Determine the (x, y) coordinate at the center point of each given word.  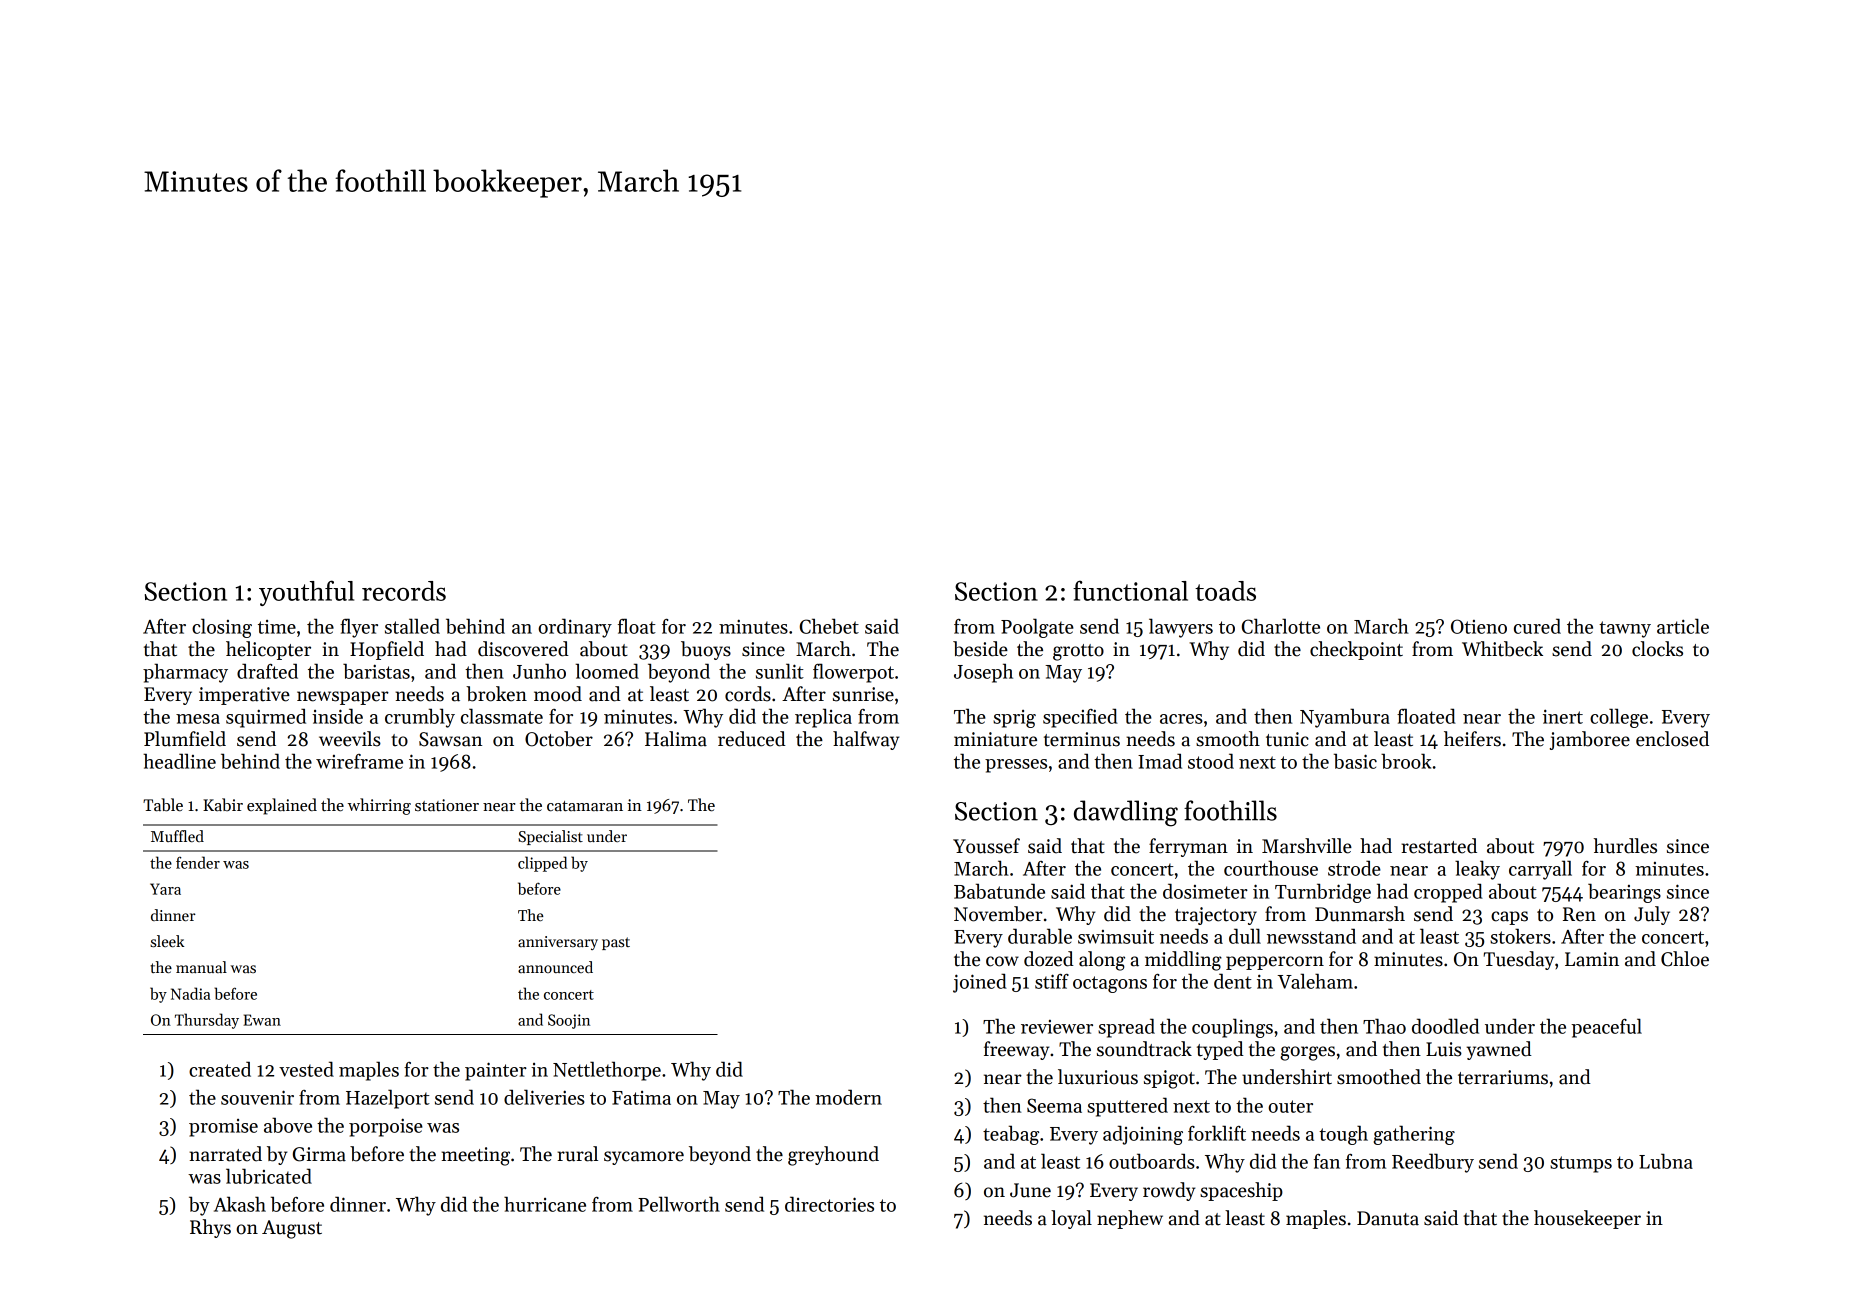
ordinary (575, 628)
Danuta (1388, 1218)
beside (980, 649)
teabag (1011, 1135)
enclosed (1672, 739)
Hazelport (388, 1099)
